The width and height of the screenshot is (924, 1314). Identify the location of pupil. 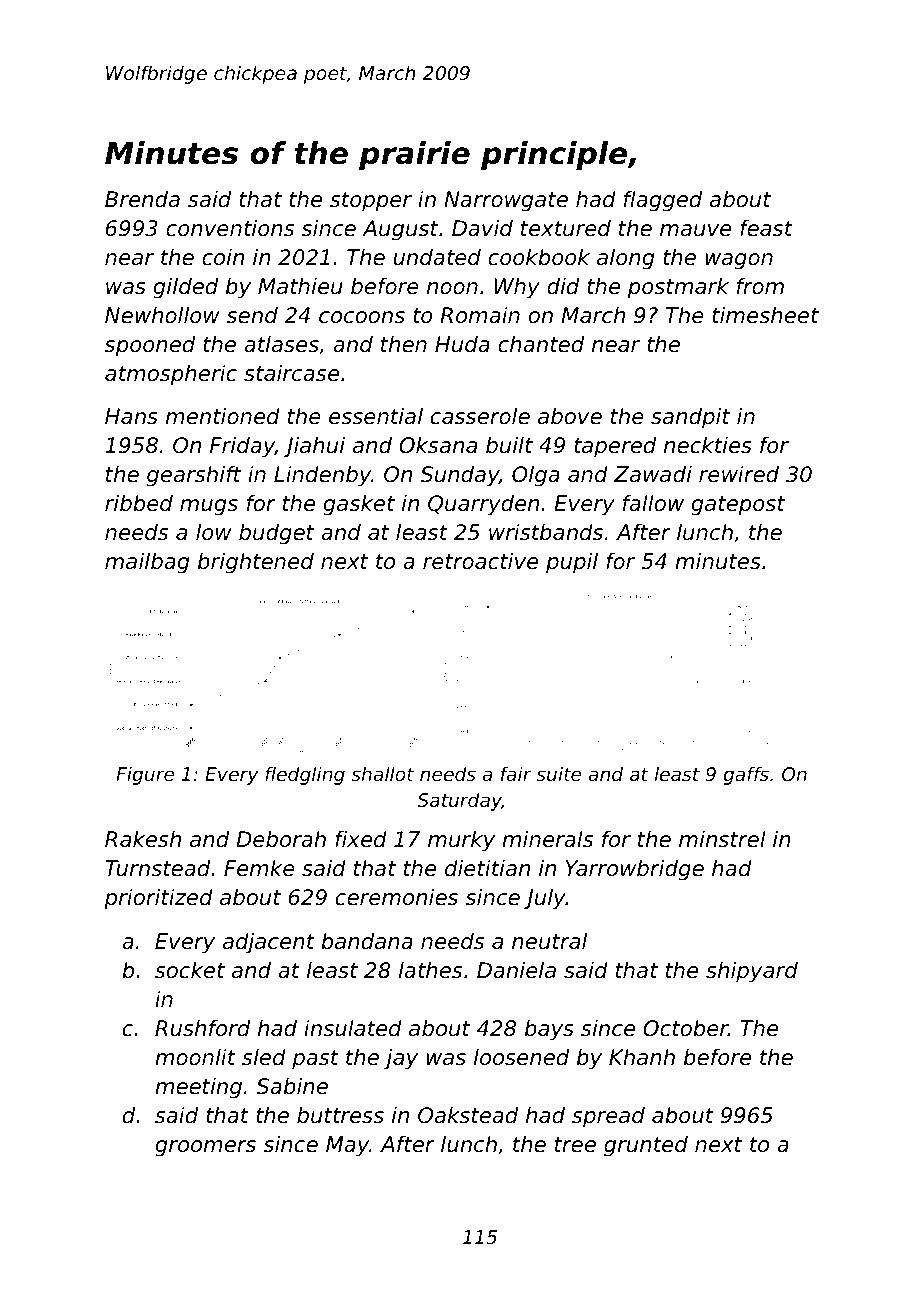
(572, 563).
